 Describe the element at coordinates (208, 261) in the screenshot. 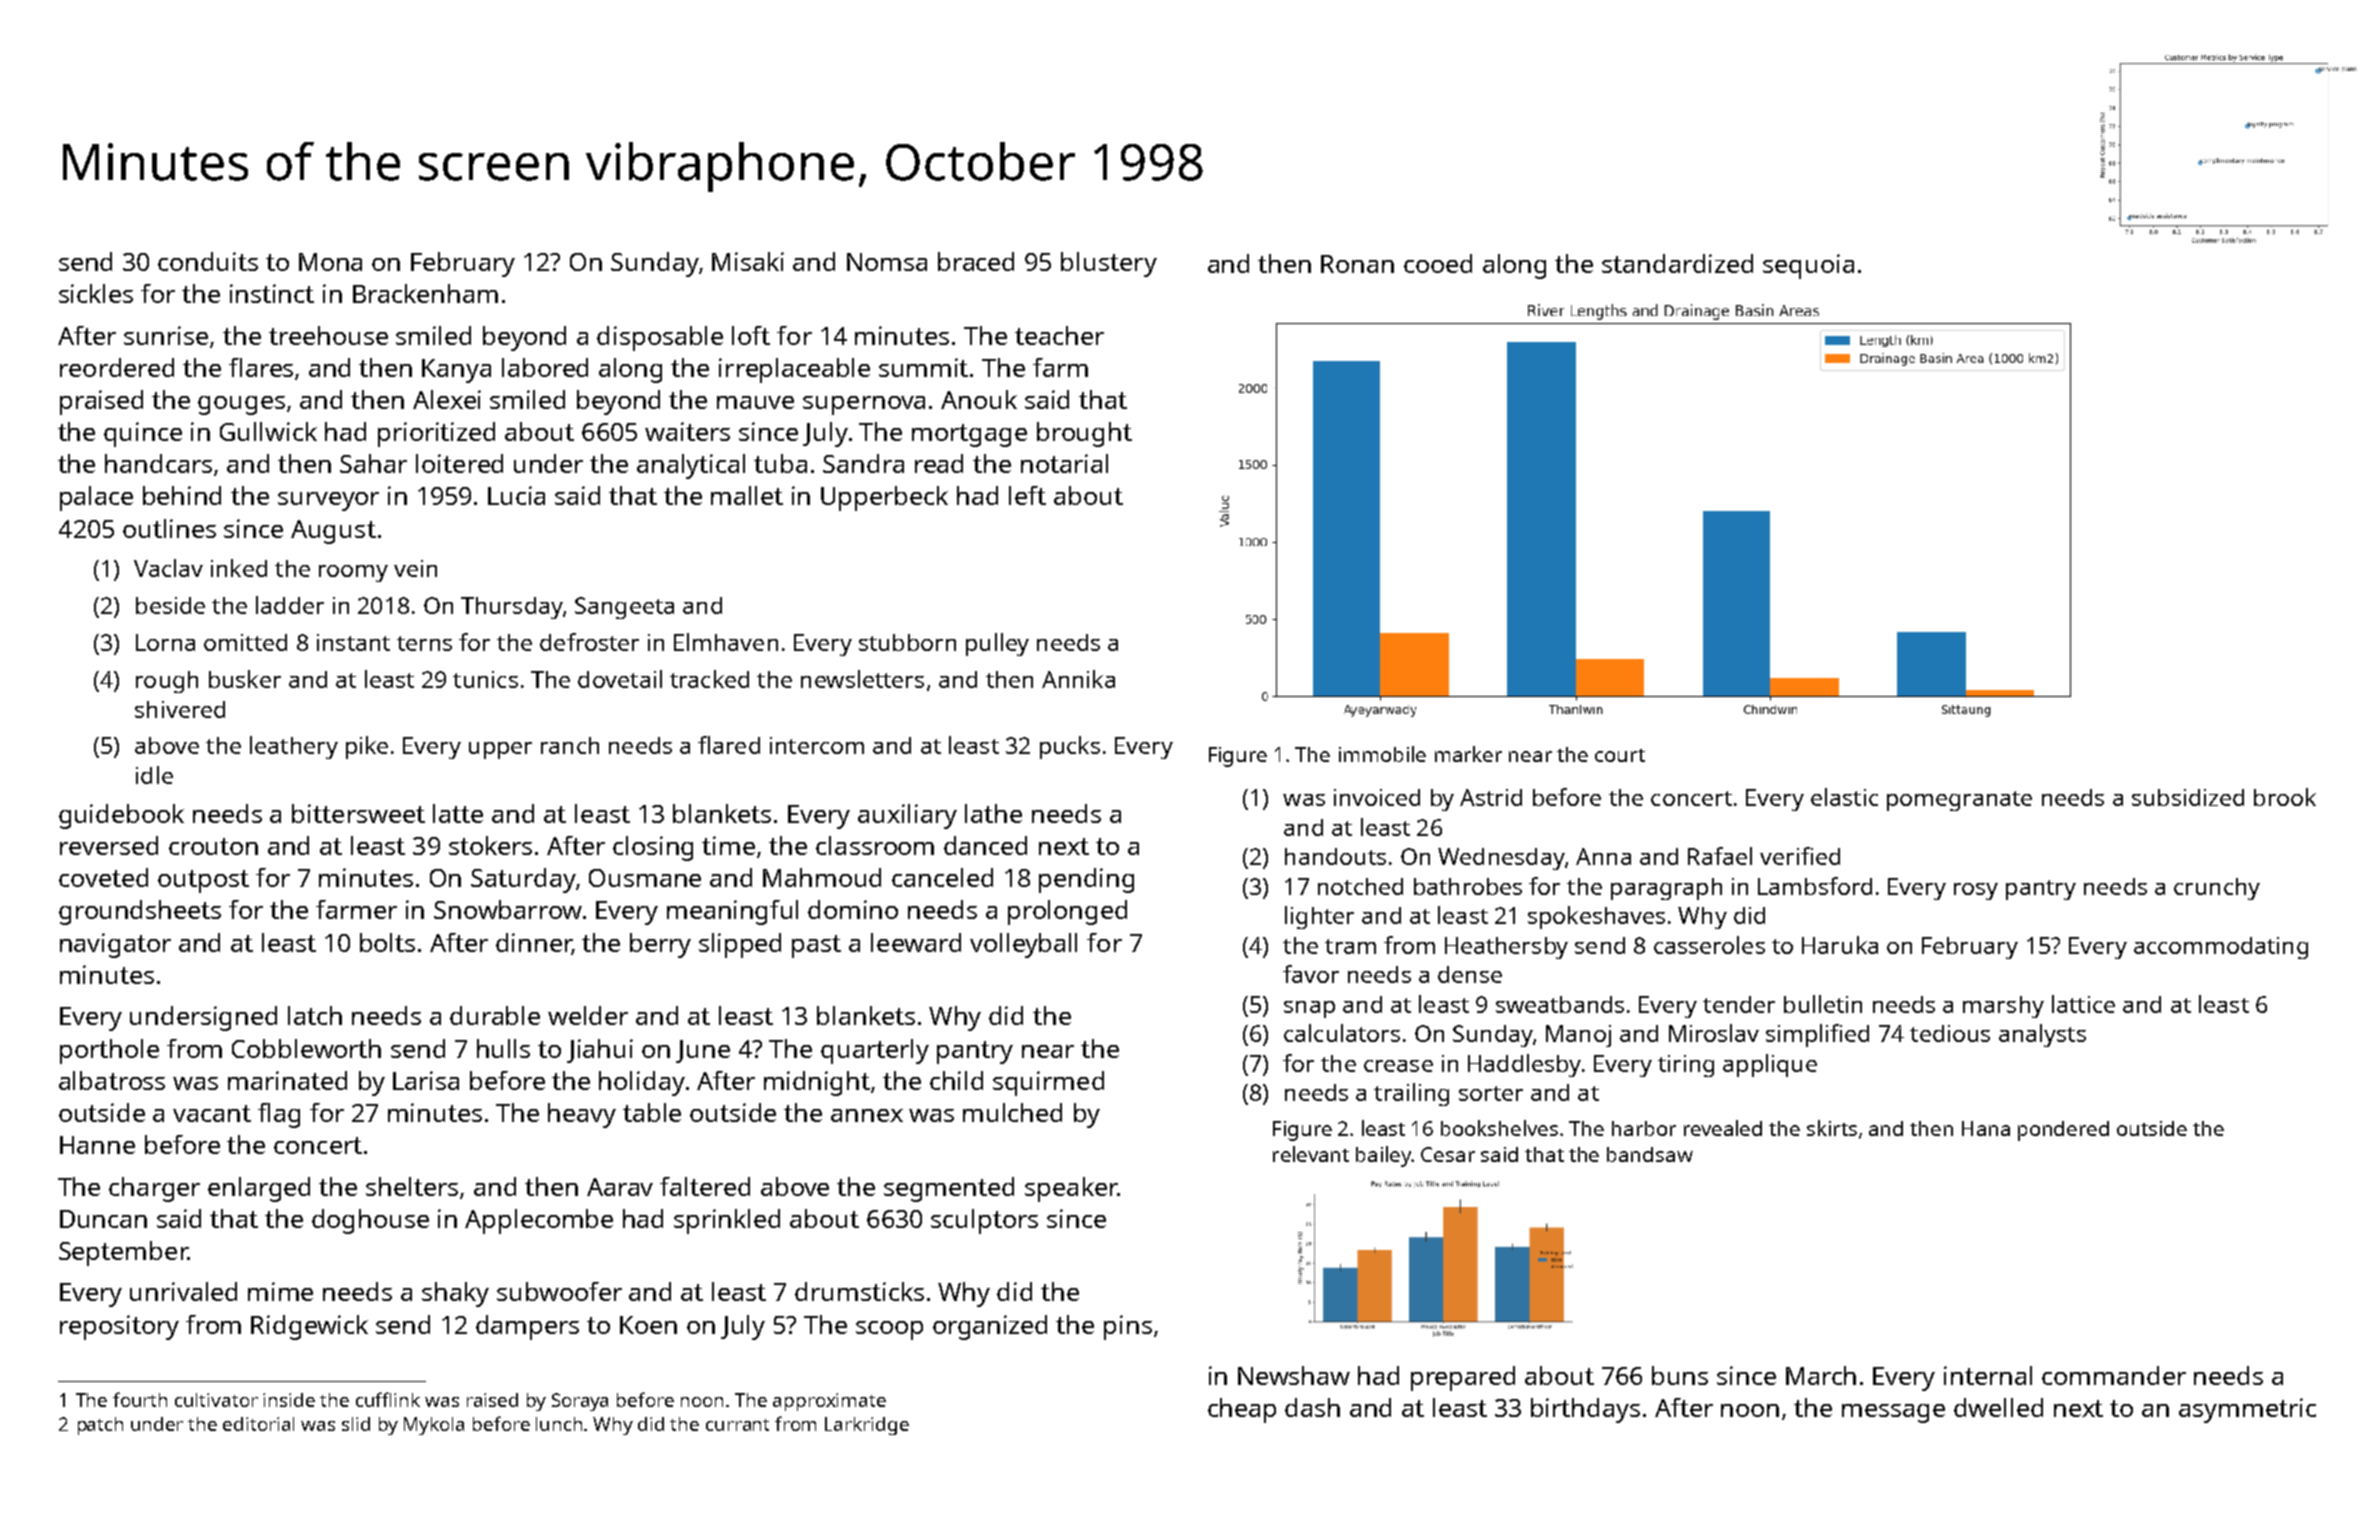

I see `conduits` at that location.
